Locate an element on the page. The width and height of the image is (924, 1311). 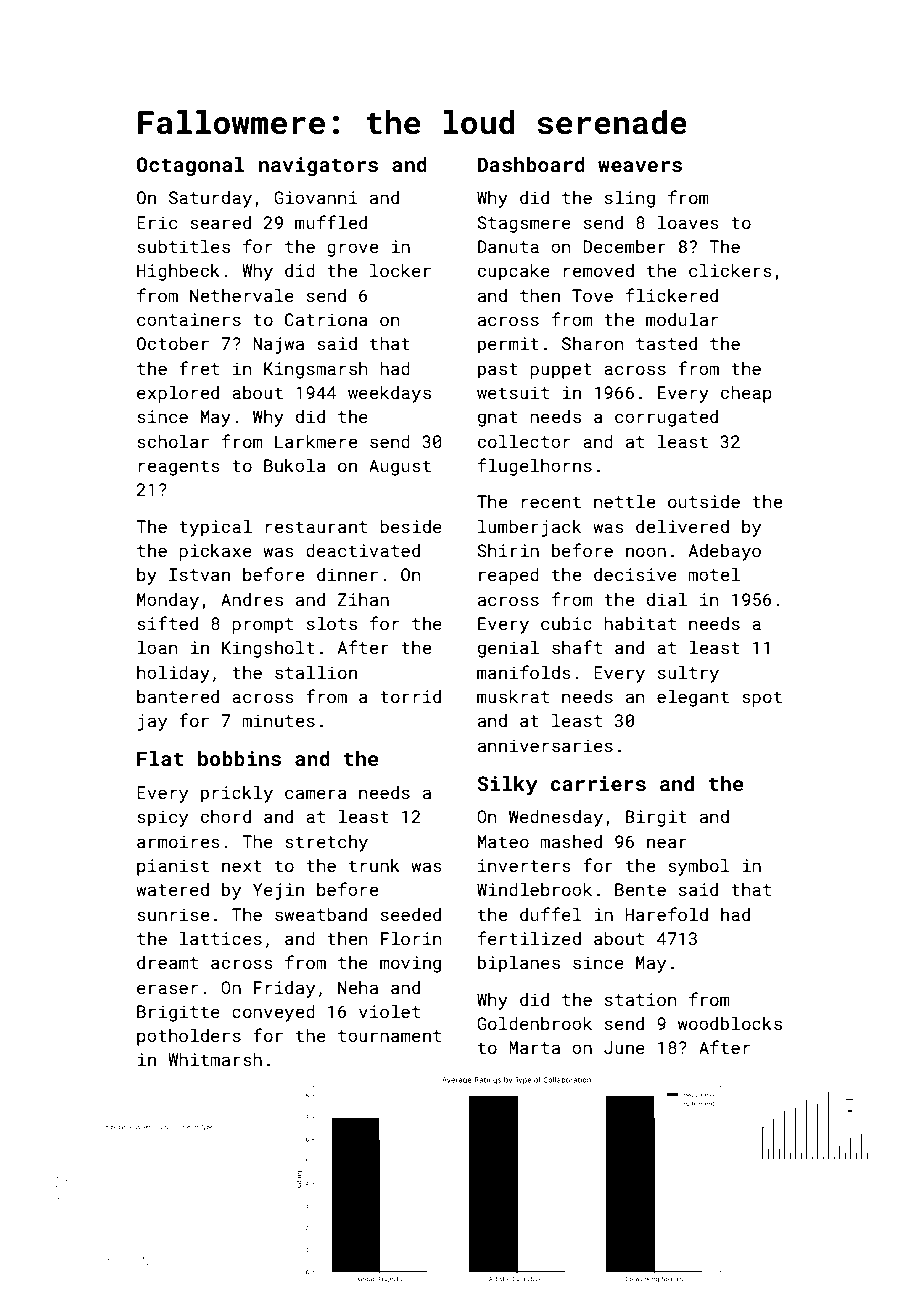
collector is located at coordinates (524, 441).
